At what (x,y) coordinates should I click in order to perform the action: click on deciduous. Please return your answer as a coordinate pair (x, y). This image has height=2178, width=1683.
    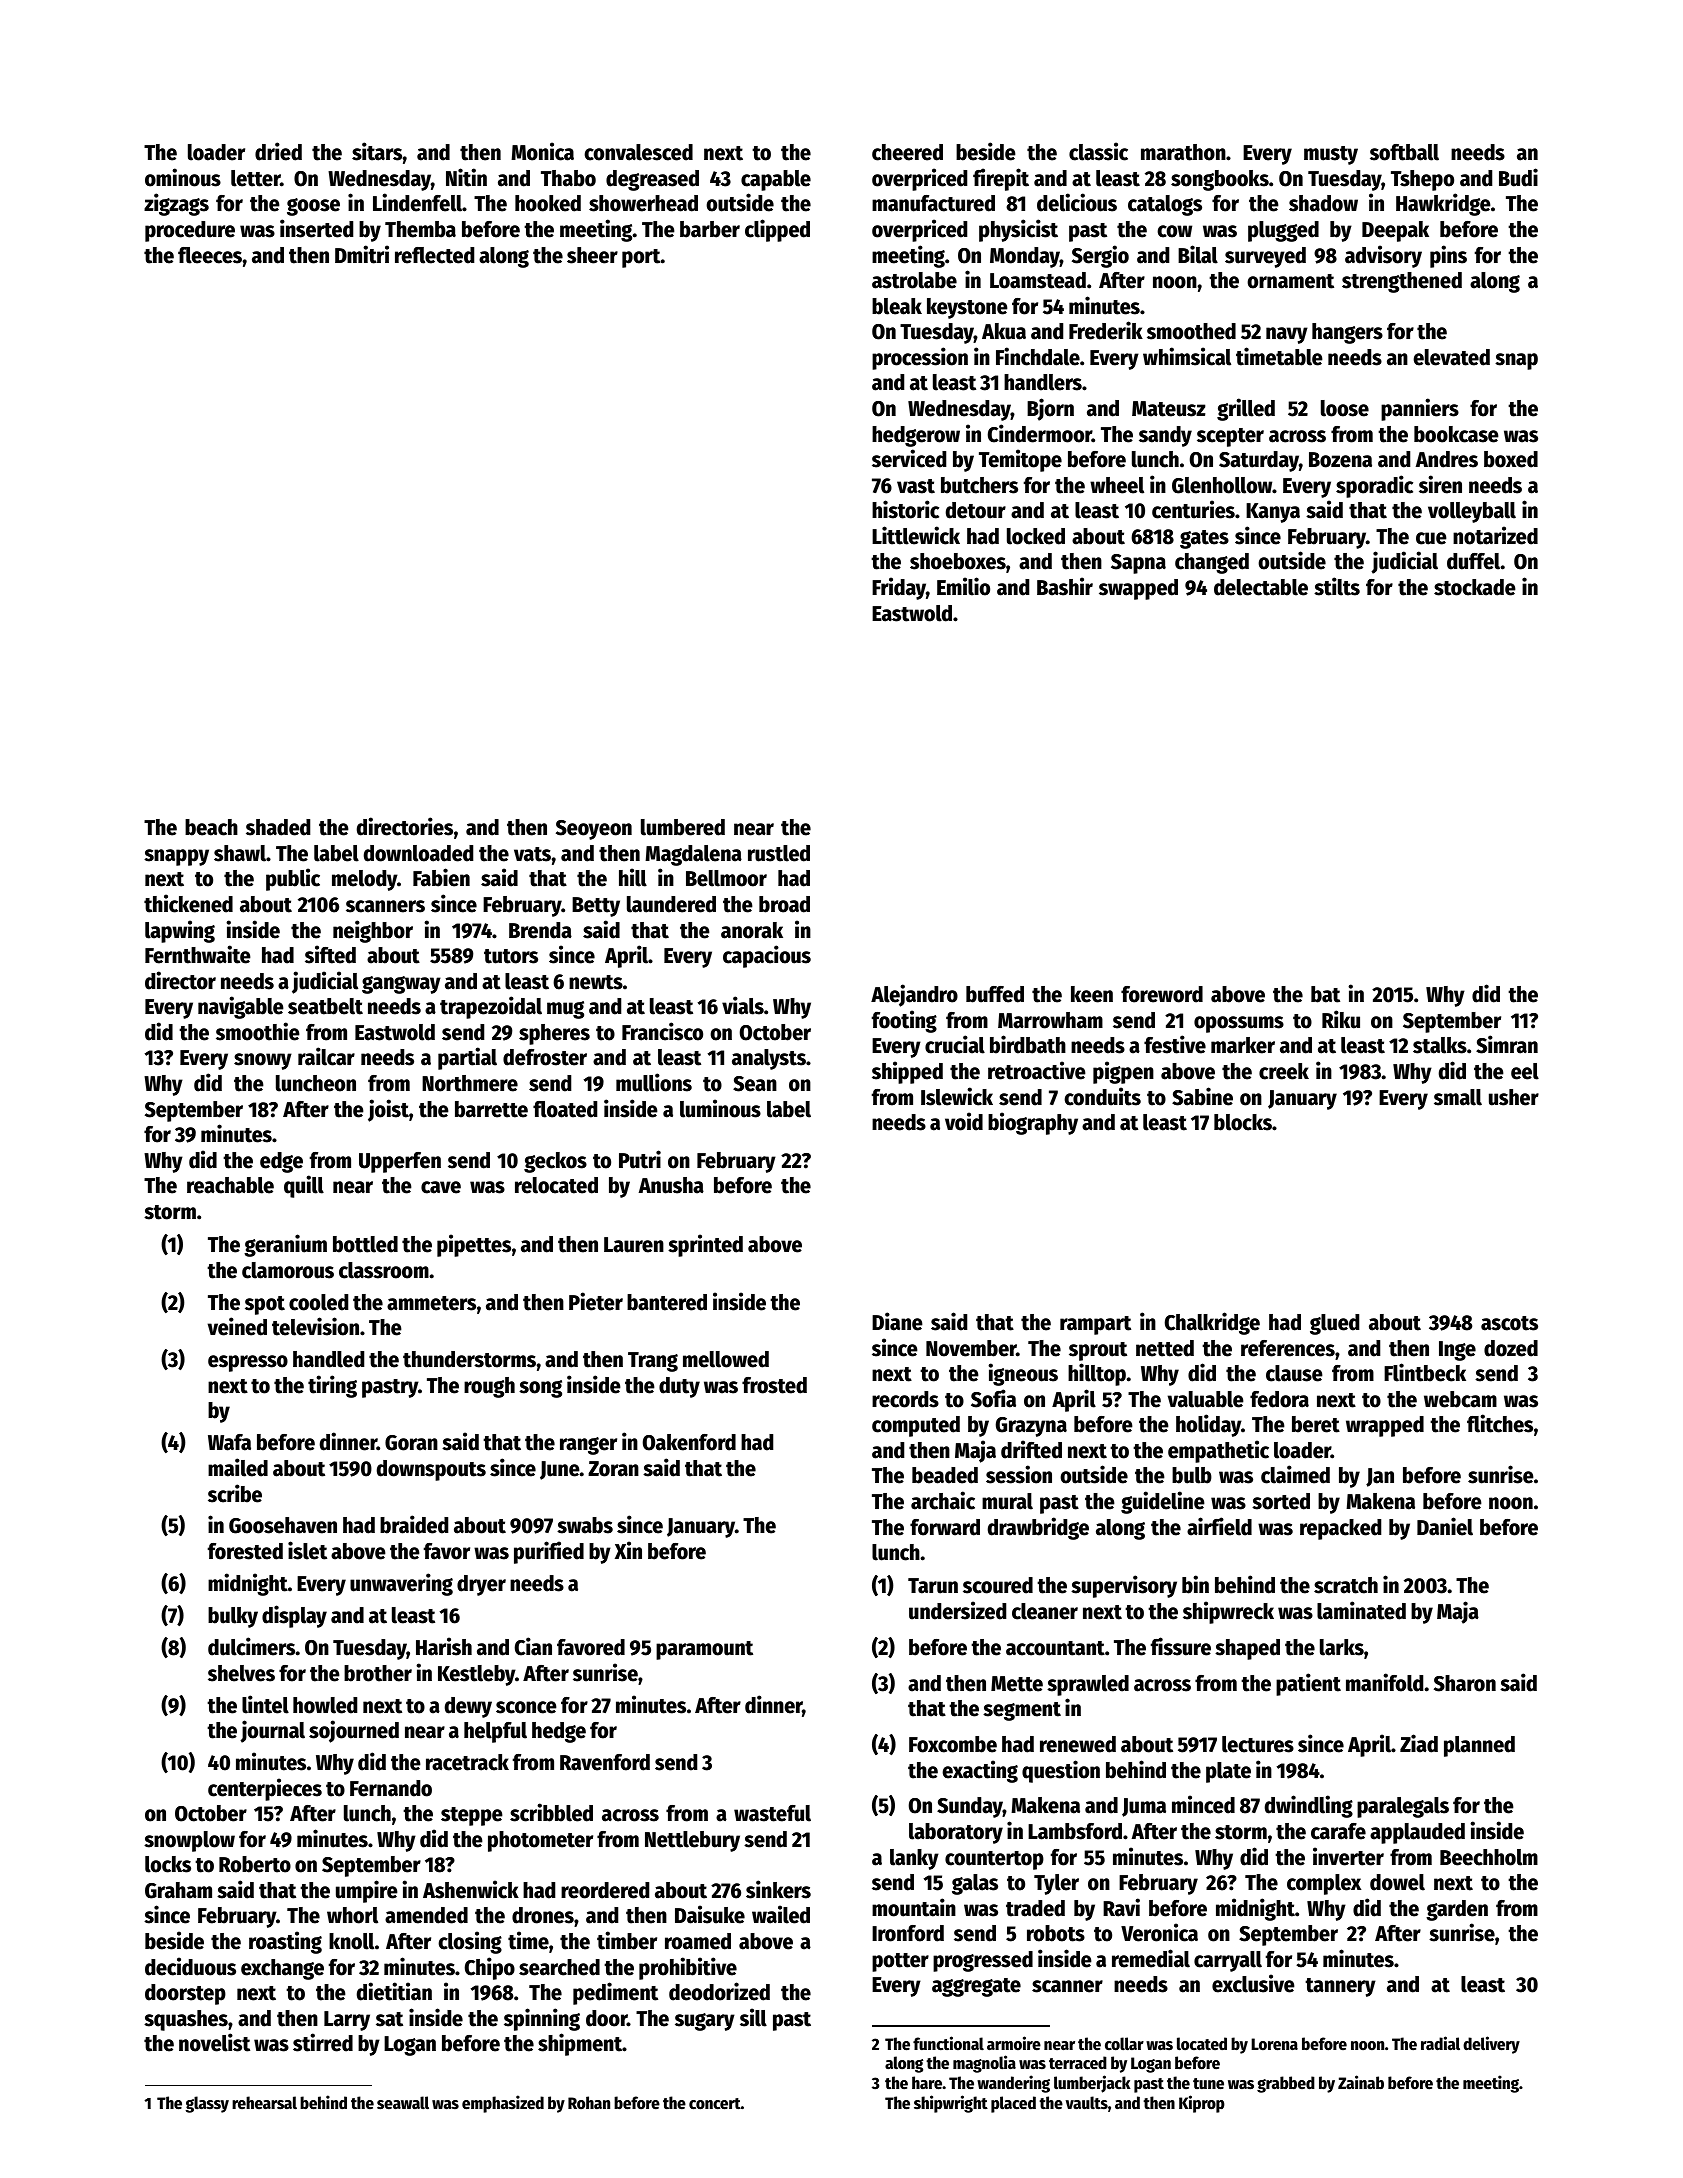
    Looking at the image, I should click on (190, 1966).
